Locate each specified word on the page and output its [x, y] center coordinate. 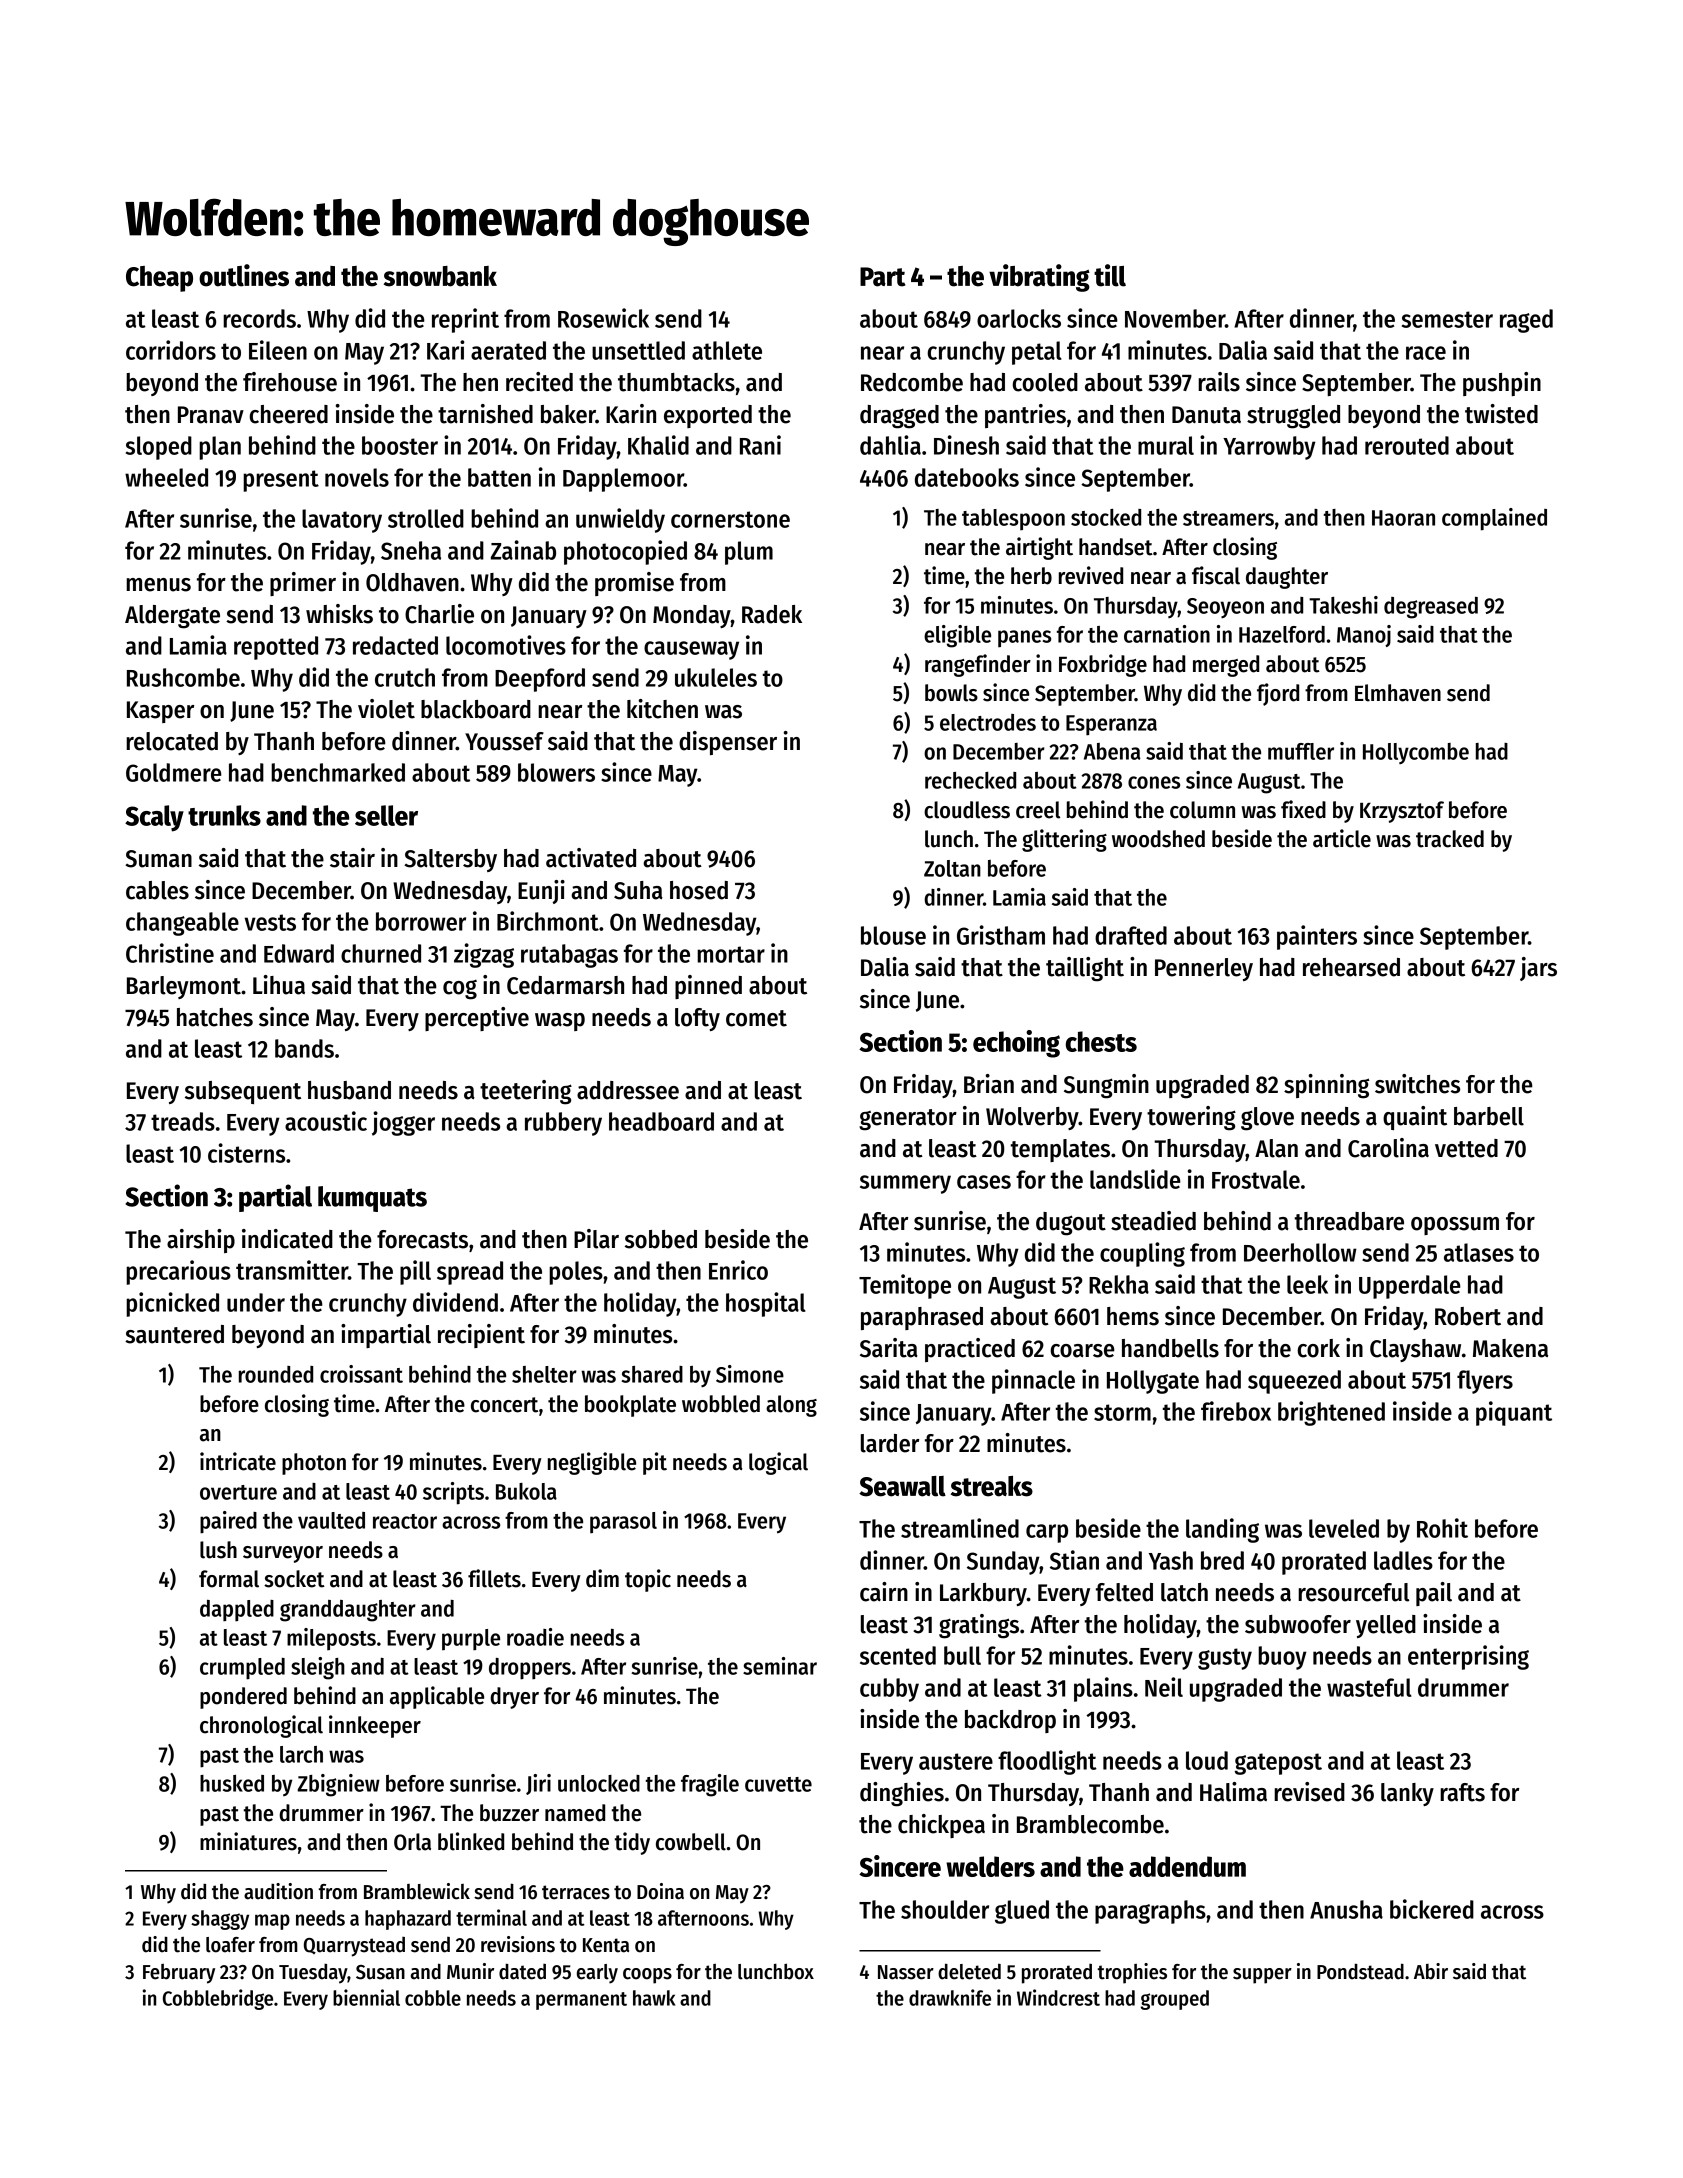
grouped [1175, 2000]
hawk [654, 1998]
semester [1447, 319]
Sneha [411, 550]
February [179, 1974]
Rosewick [603, 318]
